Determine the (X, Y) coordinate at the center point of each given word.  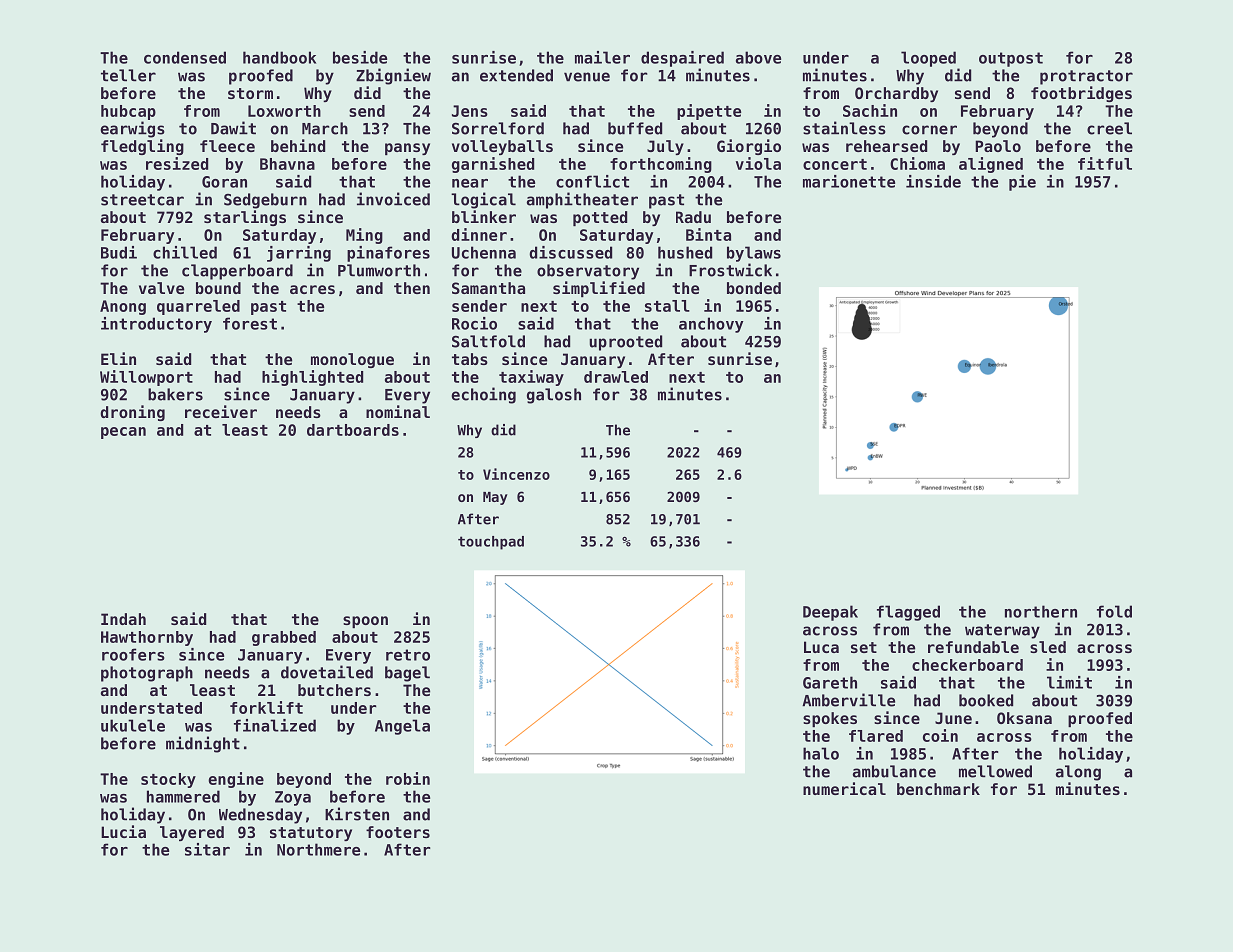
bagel (407, 674)
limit (1069, 682)
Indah (123, 619)
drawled (616, 377)
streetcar (142, 200)
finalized (275, 725)
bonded (754, 288)
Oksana (1024, 718)
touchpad (491, 543)
